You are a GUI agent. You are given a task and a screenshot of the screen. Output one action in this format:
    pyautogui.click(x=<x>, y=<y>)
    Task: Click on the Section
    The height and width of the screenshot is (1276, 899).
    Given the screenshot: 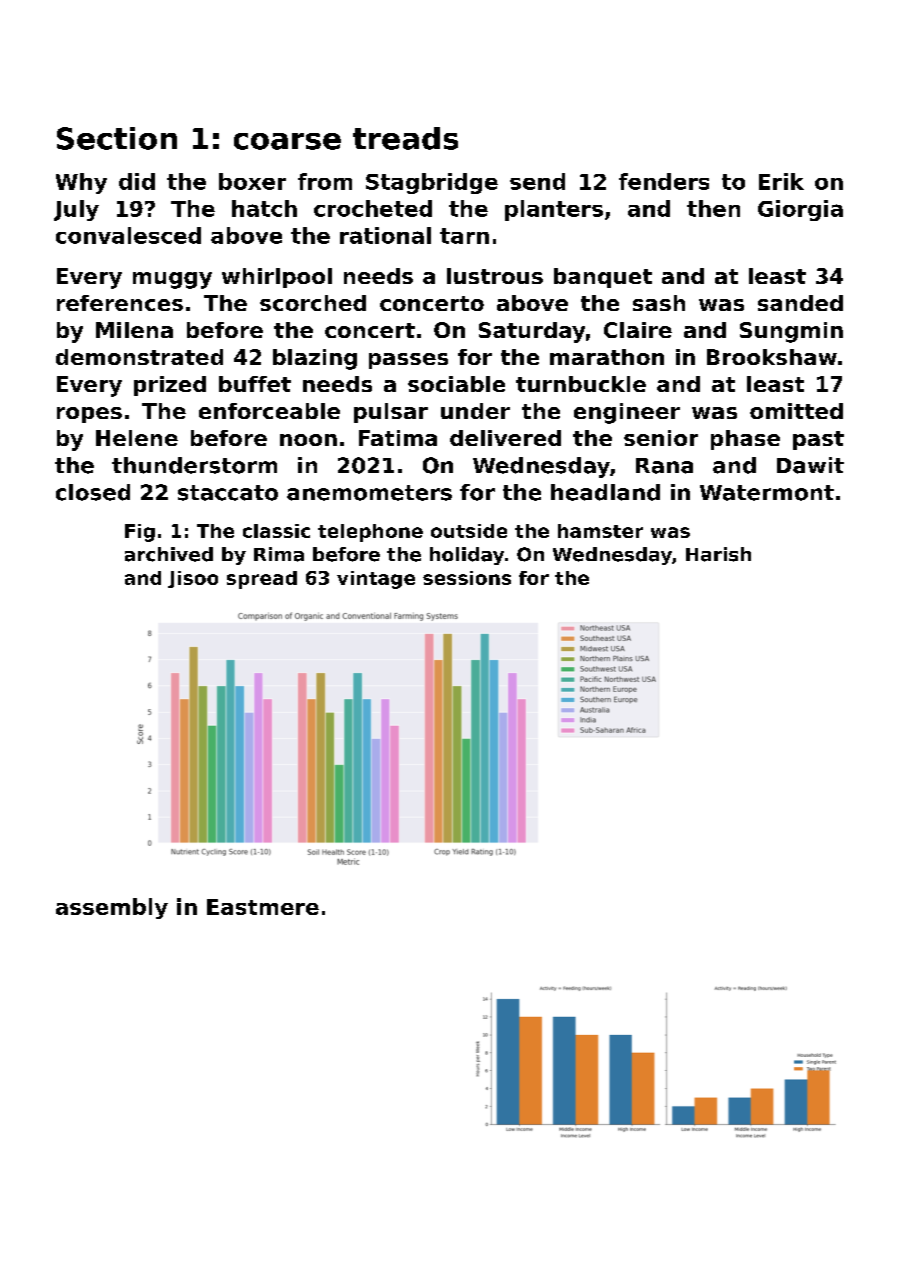 What is the action you would take?
    pyautogui.click(x=117, y=138)
